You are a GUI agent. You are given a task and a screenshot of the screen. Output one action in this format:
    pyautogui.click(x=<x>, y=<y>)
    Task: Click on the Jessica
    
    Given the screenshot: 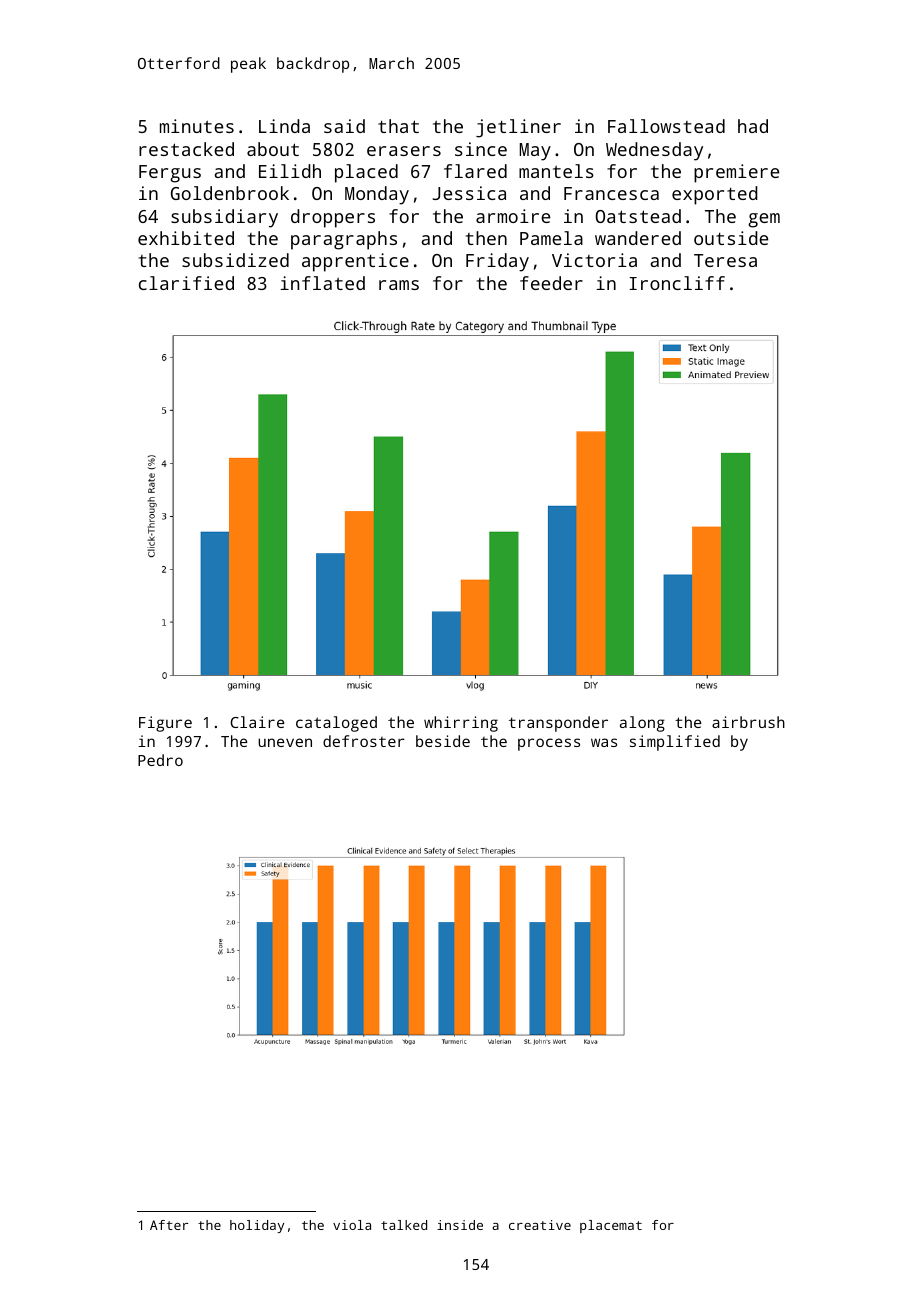 What is the action you would take?
    pyautogui.click(x=469, y=193)
